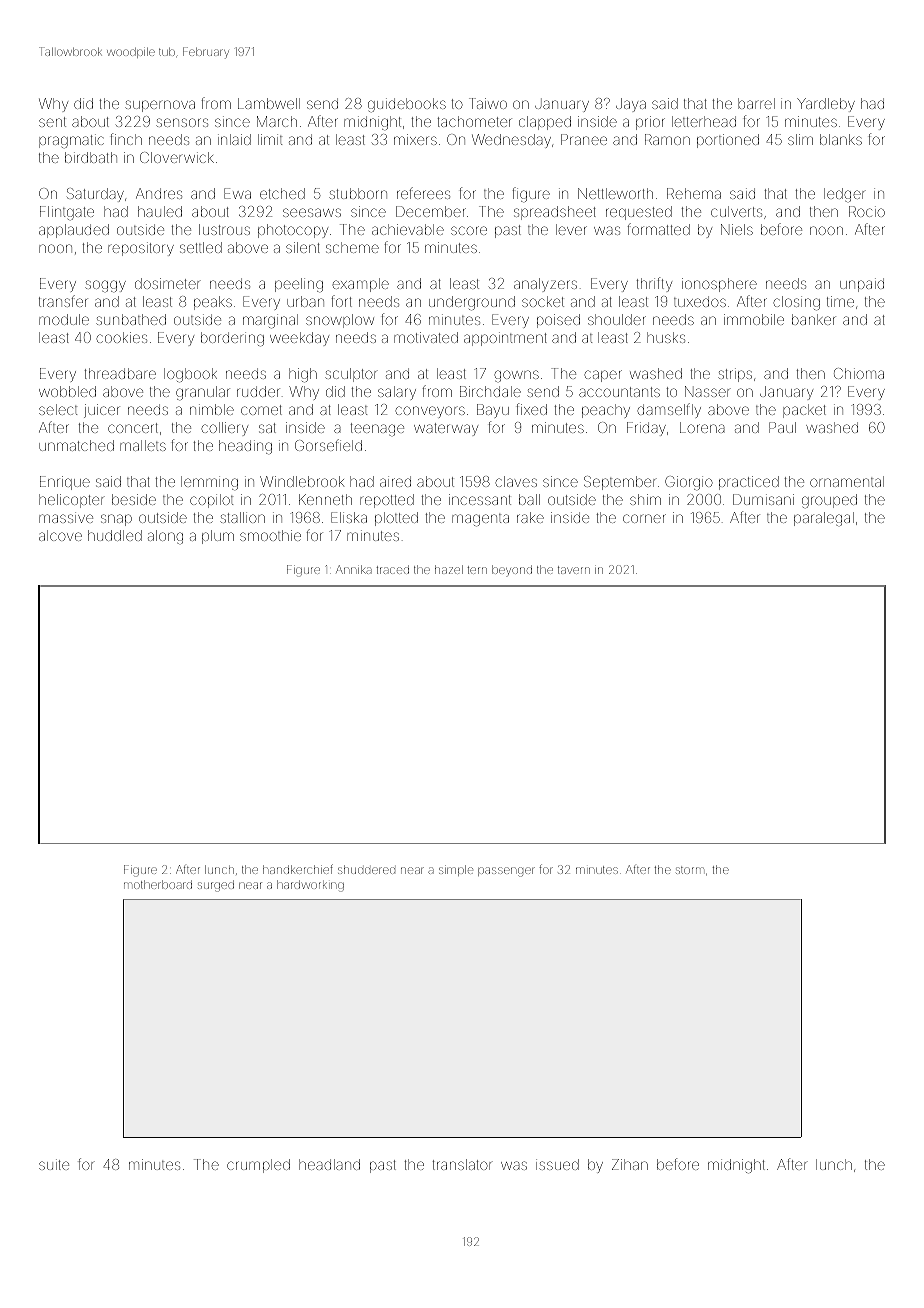 Image resolution: width=924 pixels, height=1308 pixels. Describe the element at coordinates (407, 105) in the document. I see `guidebooks` at that location.
